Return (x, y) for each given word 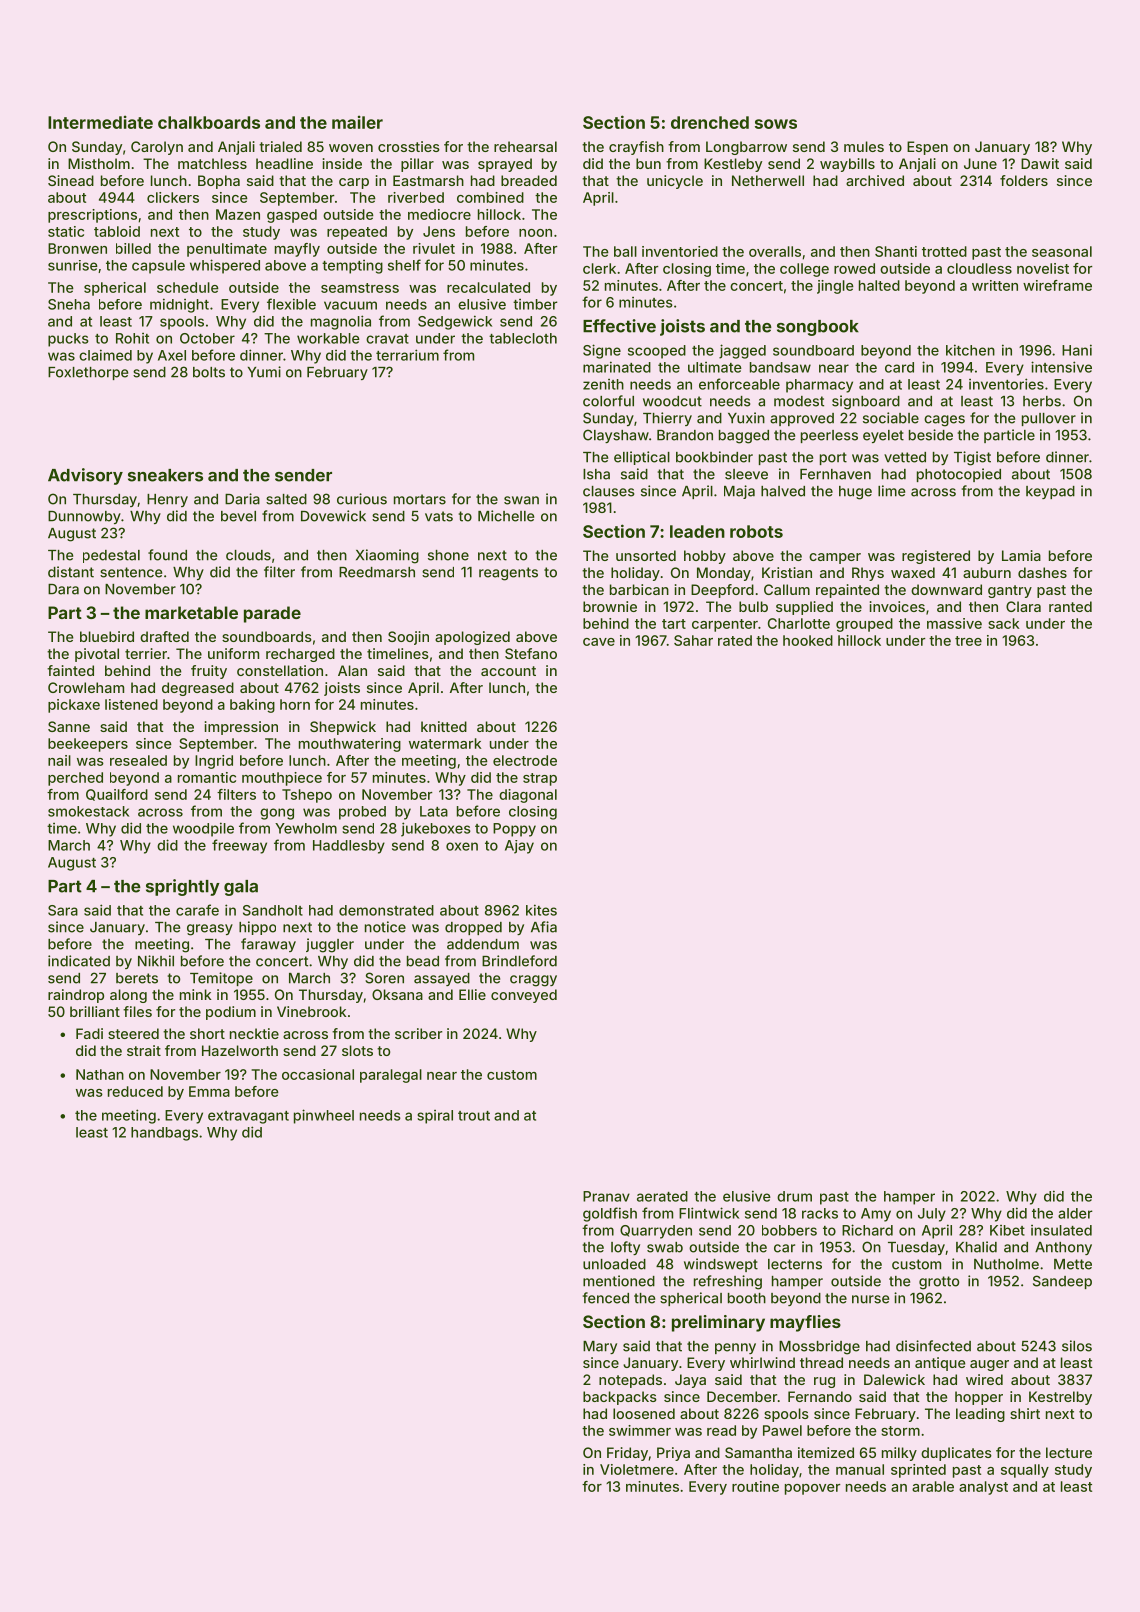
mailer (357, 122)
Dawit (1040, 163)
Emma (209, 1091)
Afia (544, 927)
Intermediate (100, 122)
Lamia (1021, 555)
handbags (164, 1134)
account (508, 671)
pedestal (111, 556)
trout (474, 1116)
